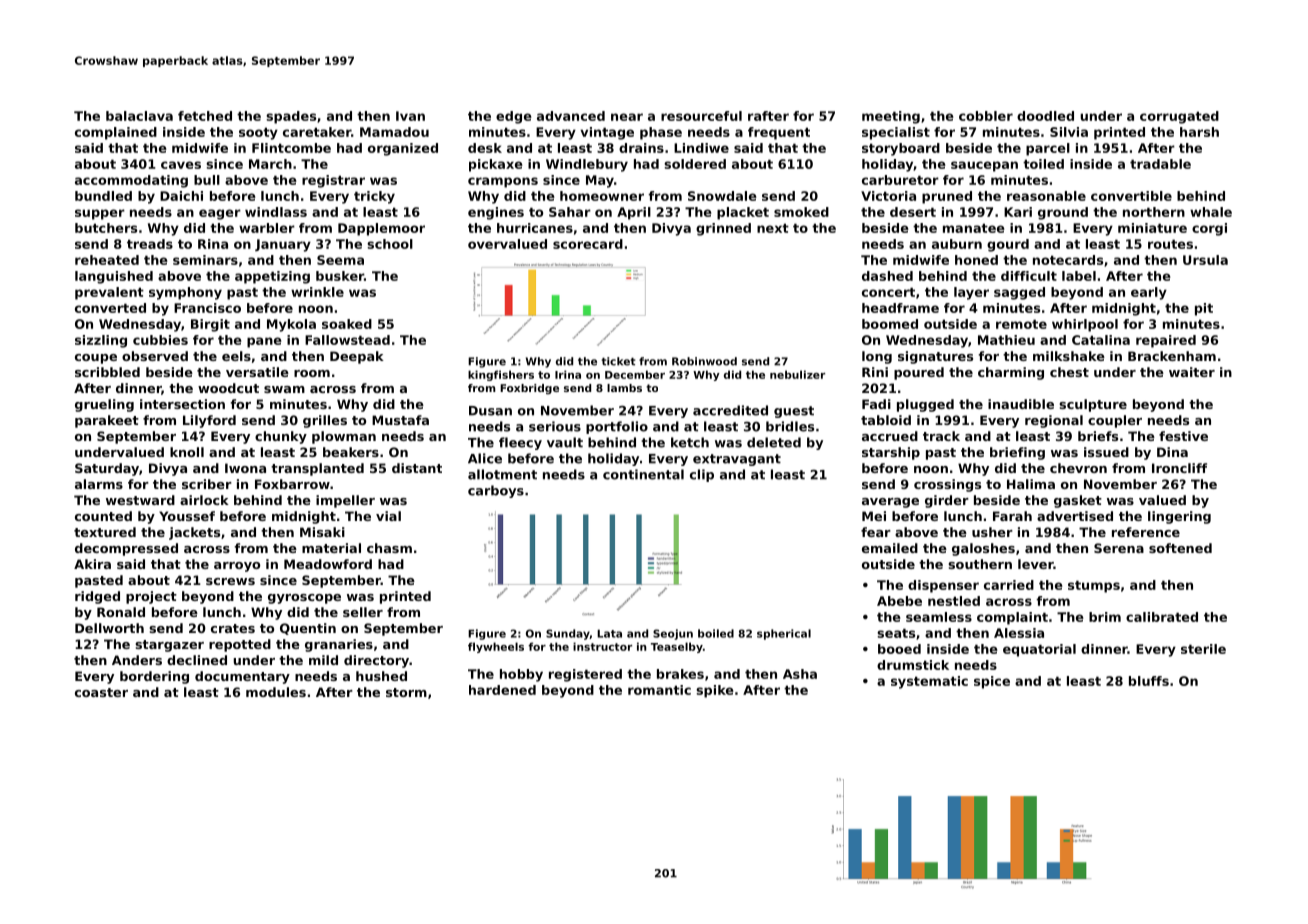 The width and height of the screenshot is (1308, 924). Describe the element at coordinates (317, 292) in the screenshot. I see `wrinkle` at that location.
